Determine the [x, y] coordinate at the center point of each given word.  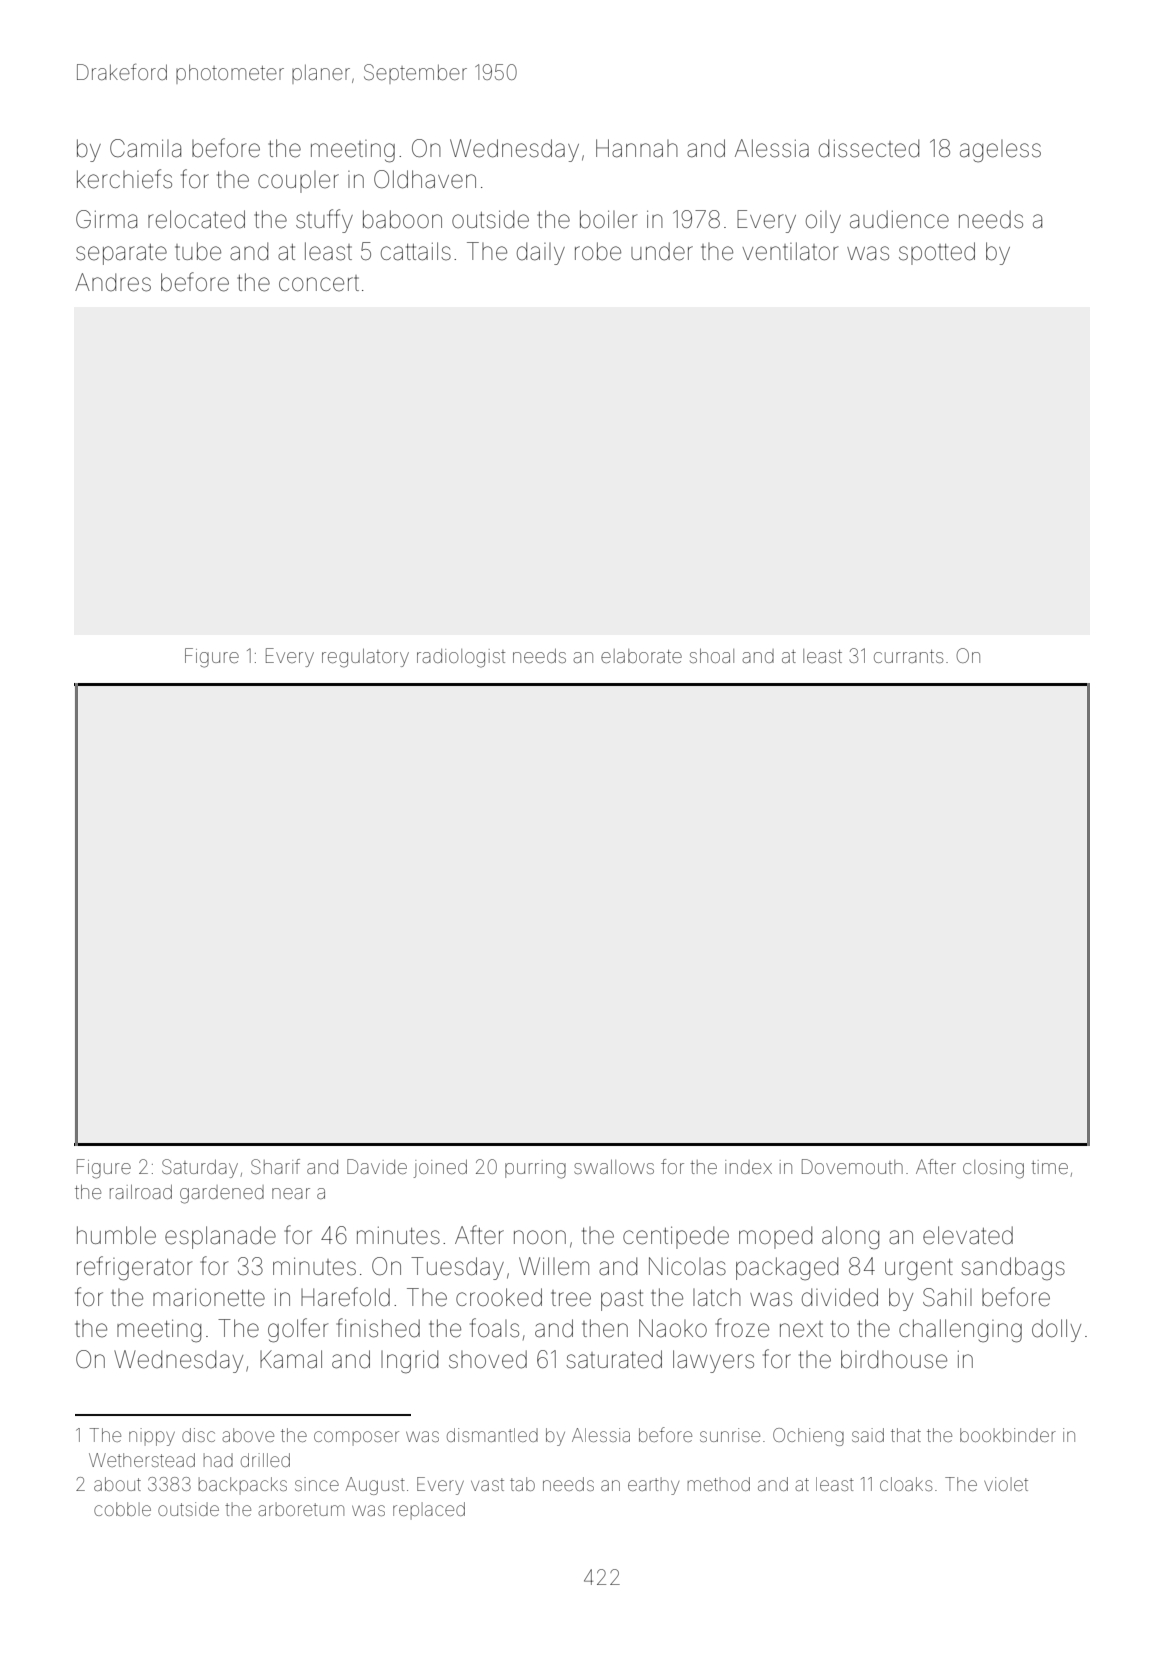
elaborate [641, 656]
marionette [209, 1297]
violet [1006, 1484]
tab [522, 1484]
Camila [145, 148]
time [1049, 1167]
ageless [1000, 151]
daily [541, 253]
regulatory [365, 658]
